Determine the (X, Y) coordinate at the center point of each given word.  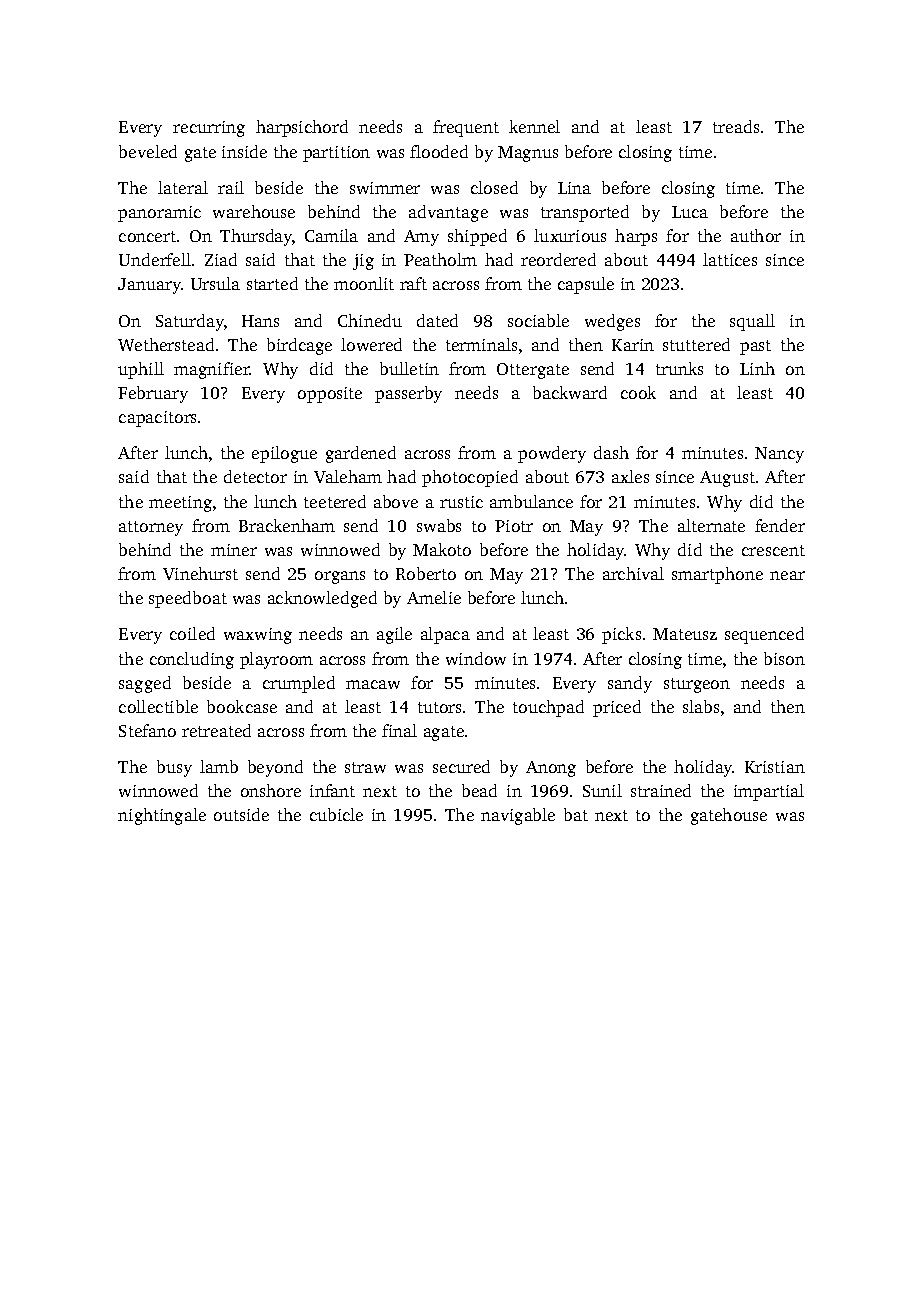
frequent (466, 128)
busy (174, 768)
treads (736, 126)
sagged (145, 684)
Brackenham (287, 525)
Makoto (442, 549)
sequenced (764, 635)
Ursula (215, 283)
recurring (209, 129)
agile (394, 635)
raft (413, 283)
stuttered (696, 344)
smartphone (717, 575)
